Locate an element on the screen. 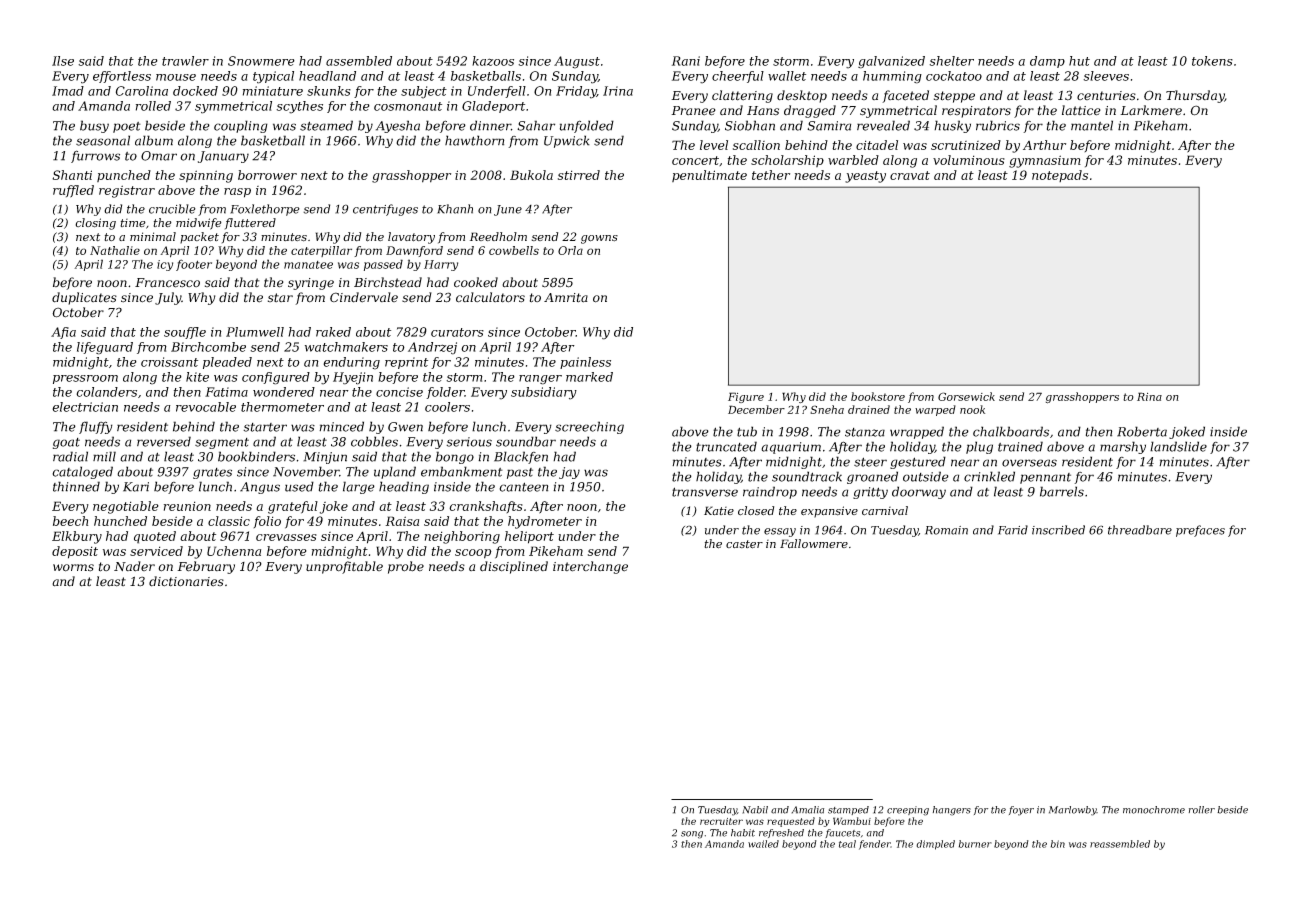 The width and height of the screenshot is (1308, 924). Pranee is located at coordinates (693, 111).
